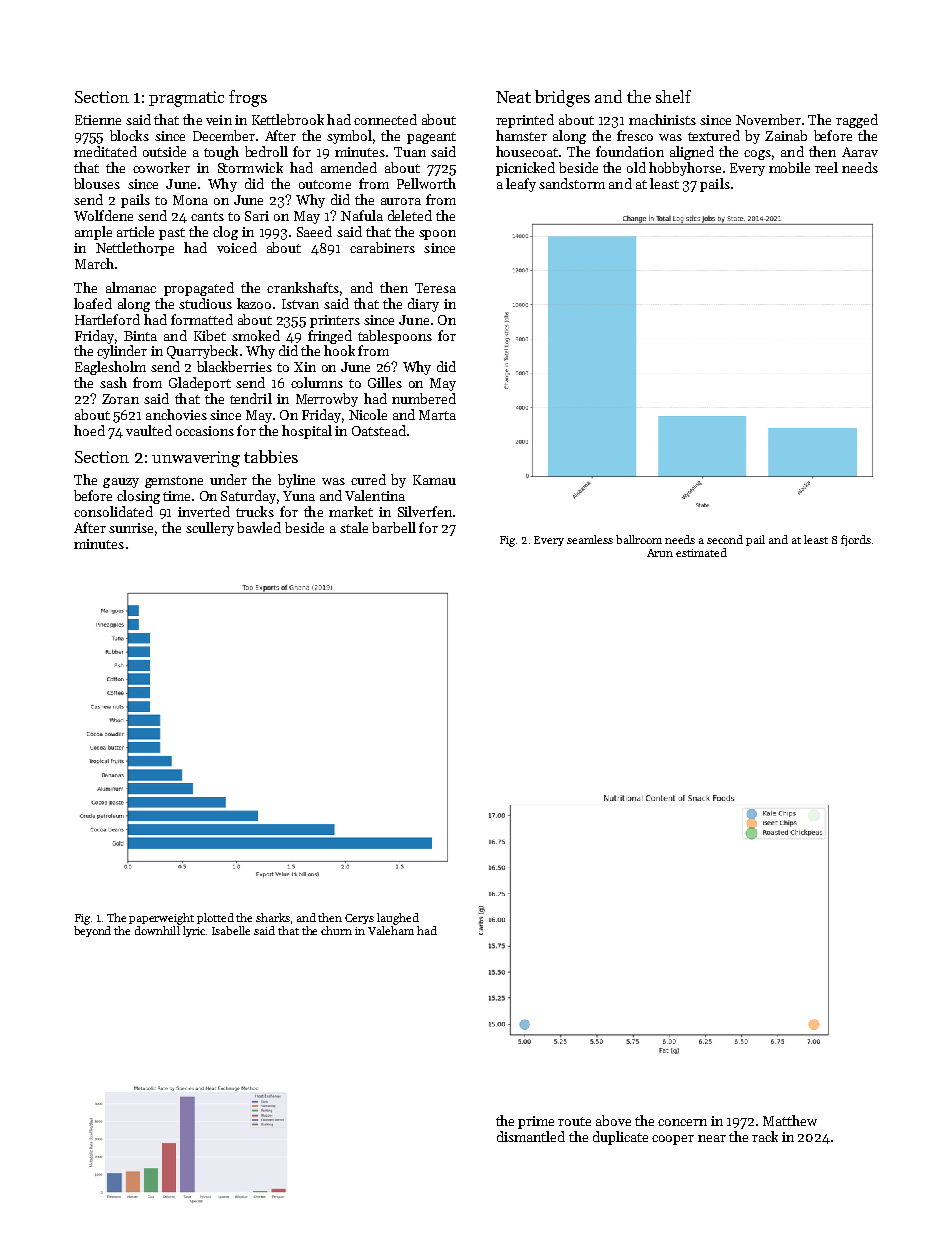 The image size is (952, 1233). Describe the element at coordinates (531, 1136) in the image. I see `dismantled` at that location.
